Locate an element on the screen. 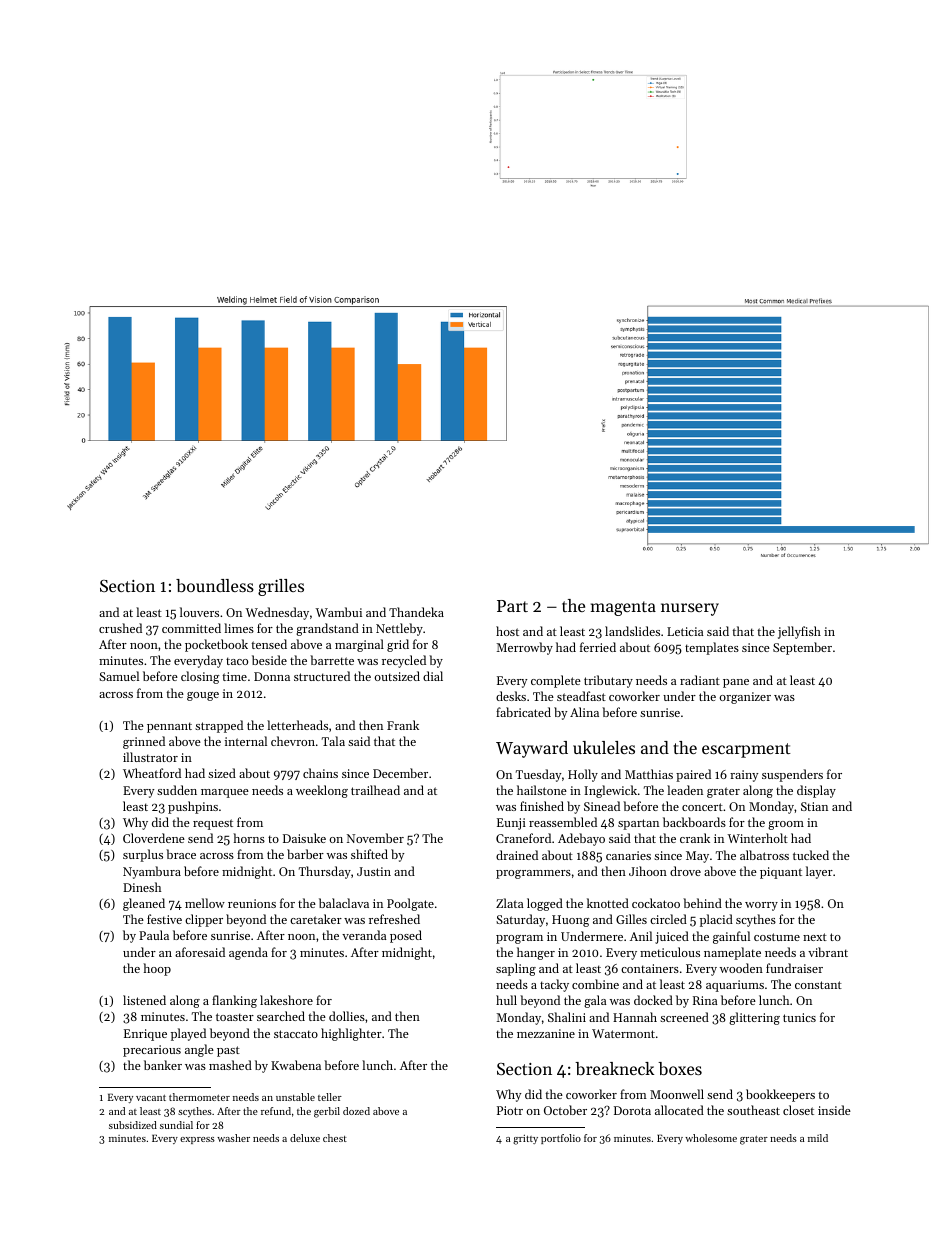  jellyfish is located at coordinates (799, 632).
